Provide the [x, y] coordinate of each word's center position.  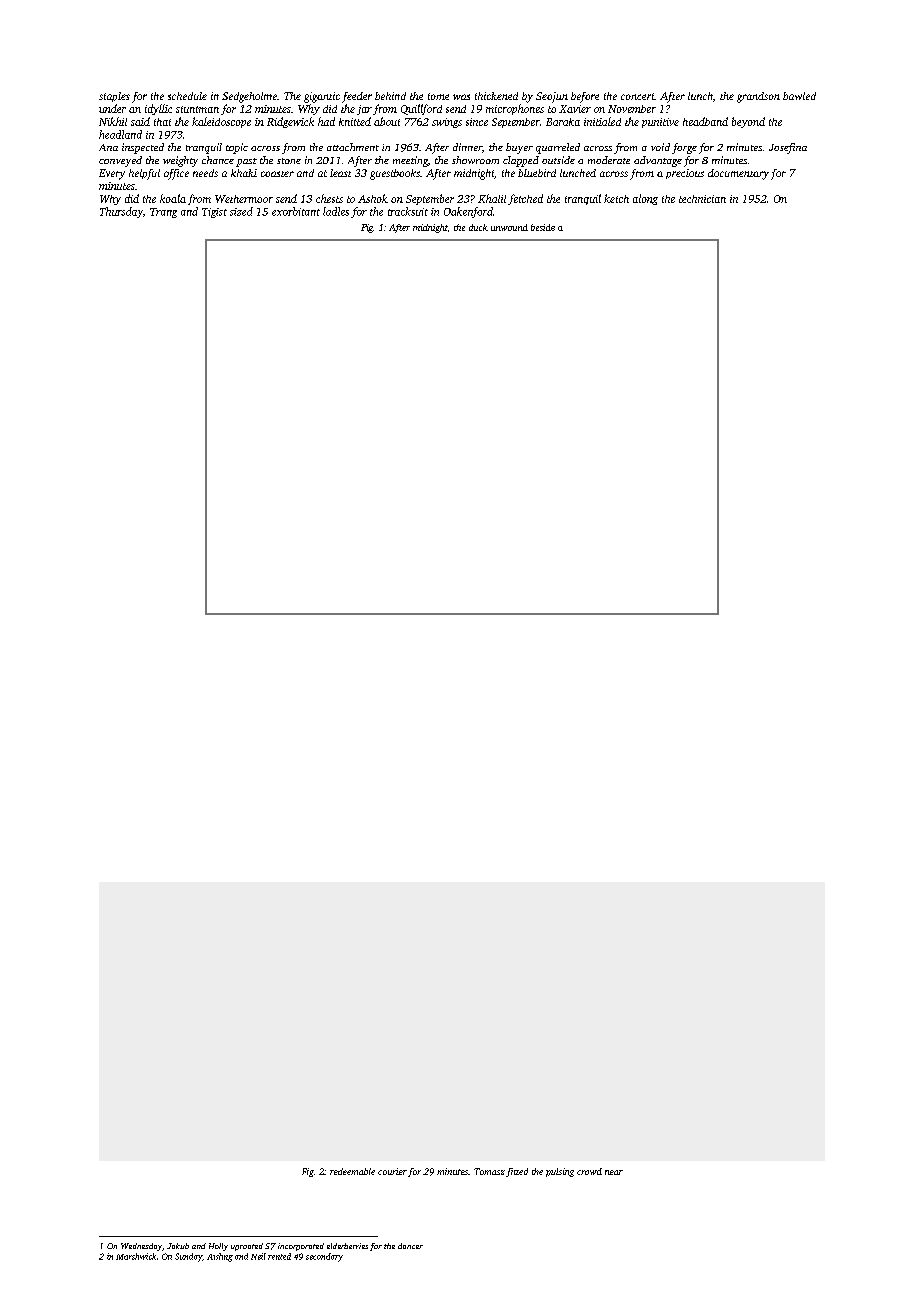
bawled [799, 96]
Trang [163, 213]
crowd [589, 1171]
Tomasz [489, 1171]
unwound [509, 227]
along [645, 199]
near [614, 1172]
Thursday [121, 212]
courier [392, 1171]
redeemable [352, 1171]
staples [114, 97]
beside [543, 227]
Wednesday [141, 1247]
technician [702, 199]
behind [390, 96]
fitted [517, 1172]
